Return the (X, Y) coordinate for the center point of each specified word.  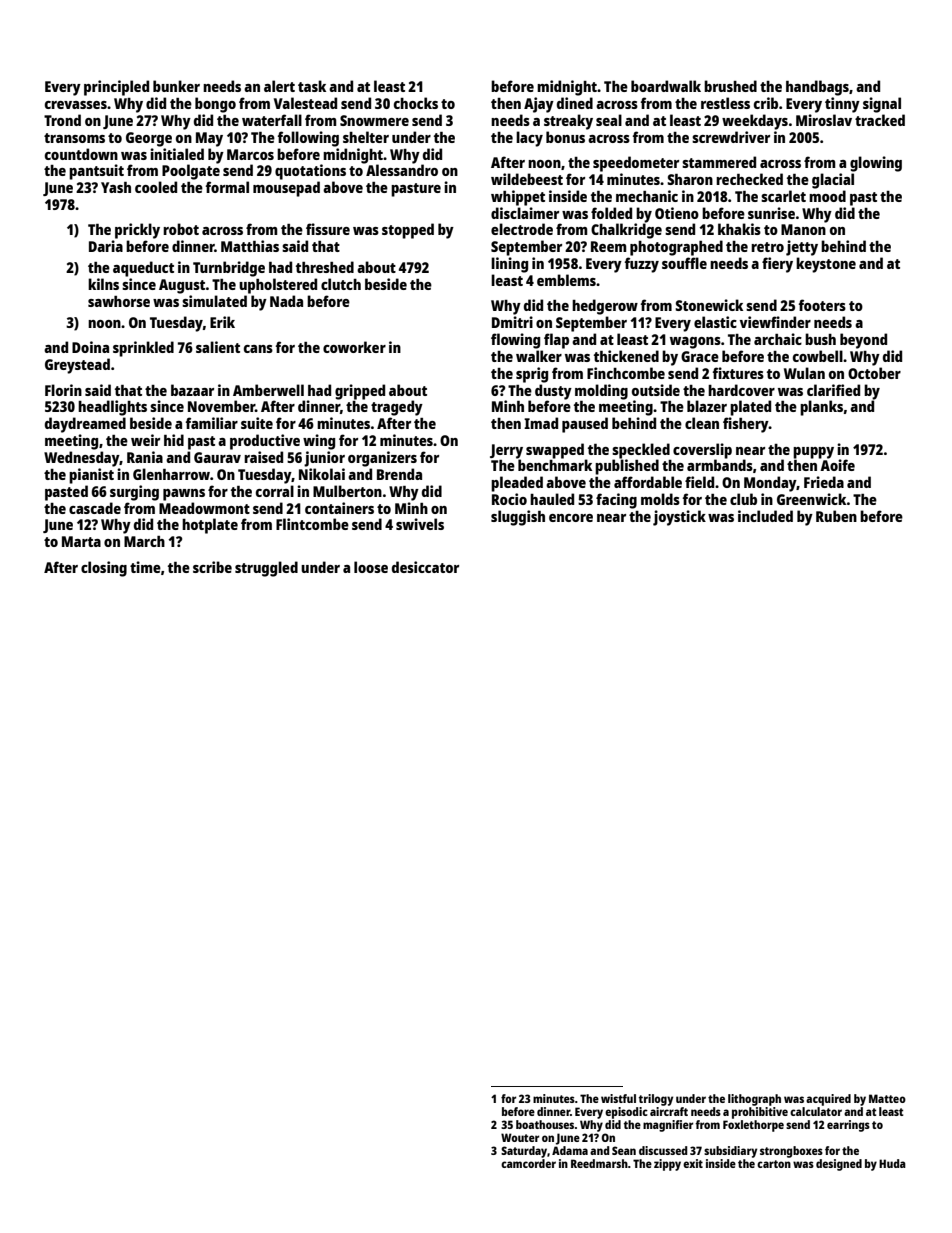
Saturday (524, 1152)
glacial (833, 181)
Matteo (887, 1098)
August (182, 286)
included (765, 516)
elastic (715, 322)
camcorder (528, 1163)
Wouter (520, 1137)
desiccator (425, 567)
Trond (62, 120)
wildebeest (527, 179)
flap (556, 341)
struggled (266, 569)
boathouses (545, 1124)
